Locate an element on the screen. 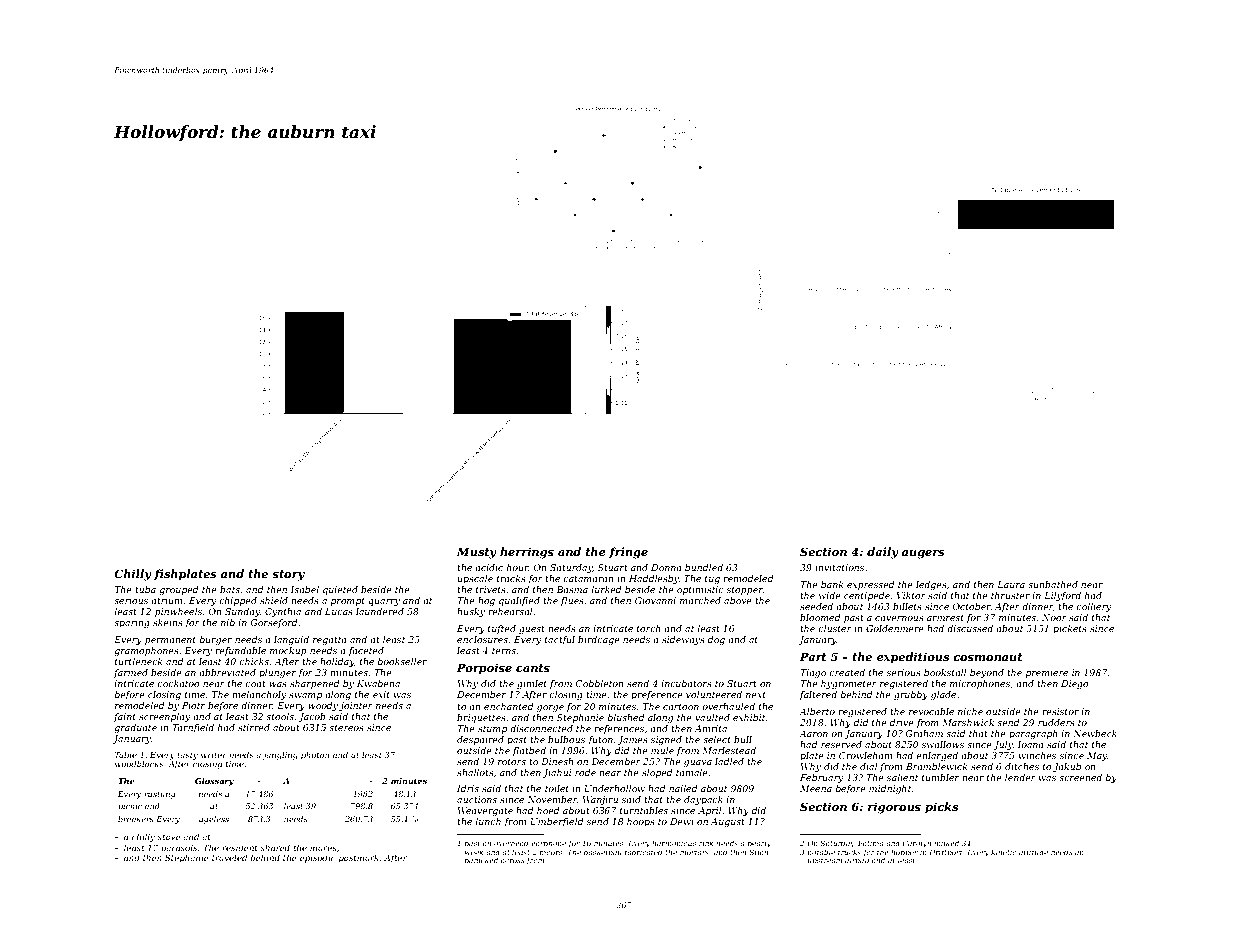  Porpoise is located at coordinates (484, 669).
